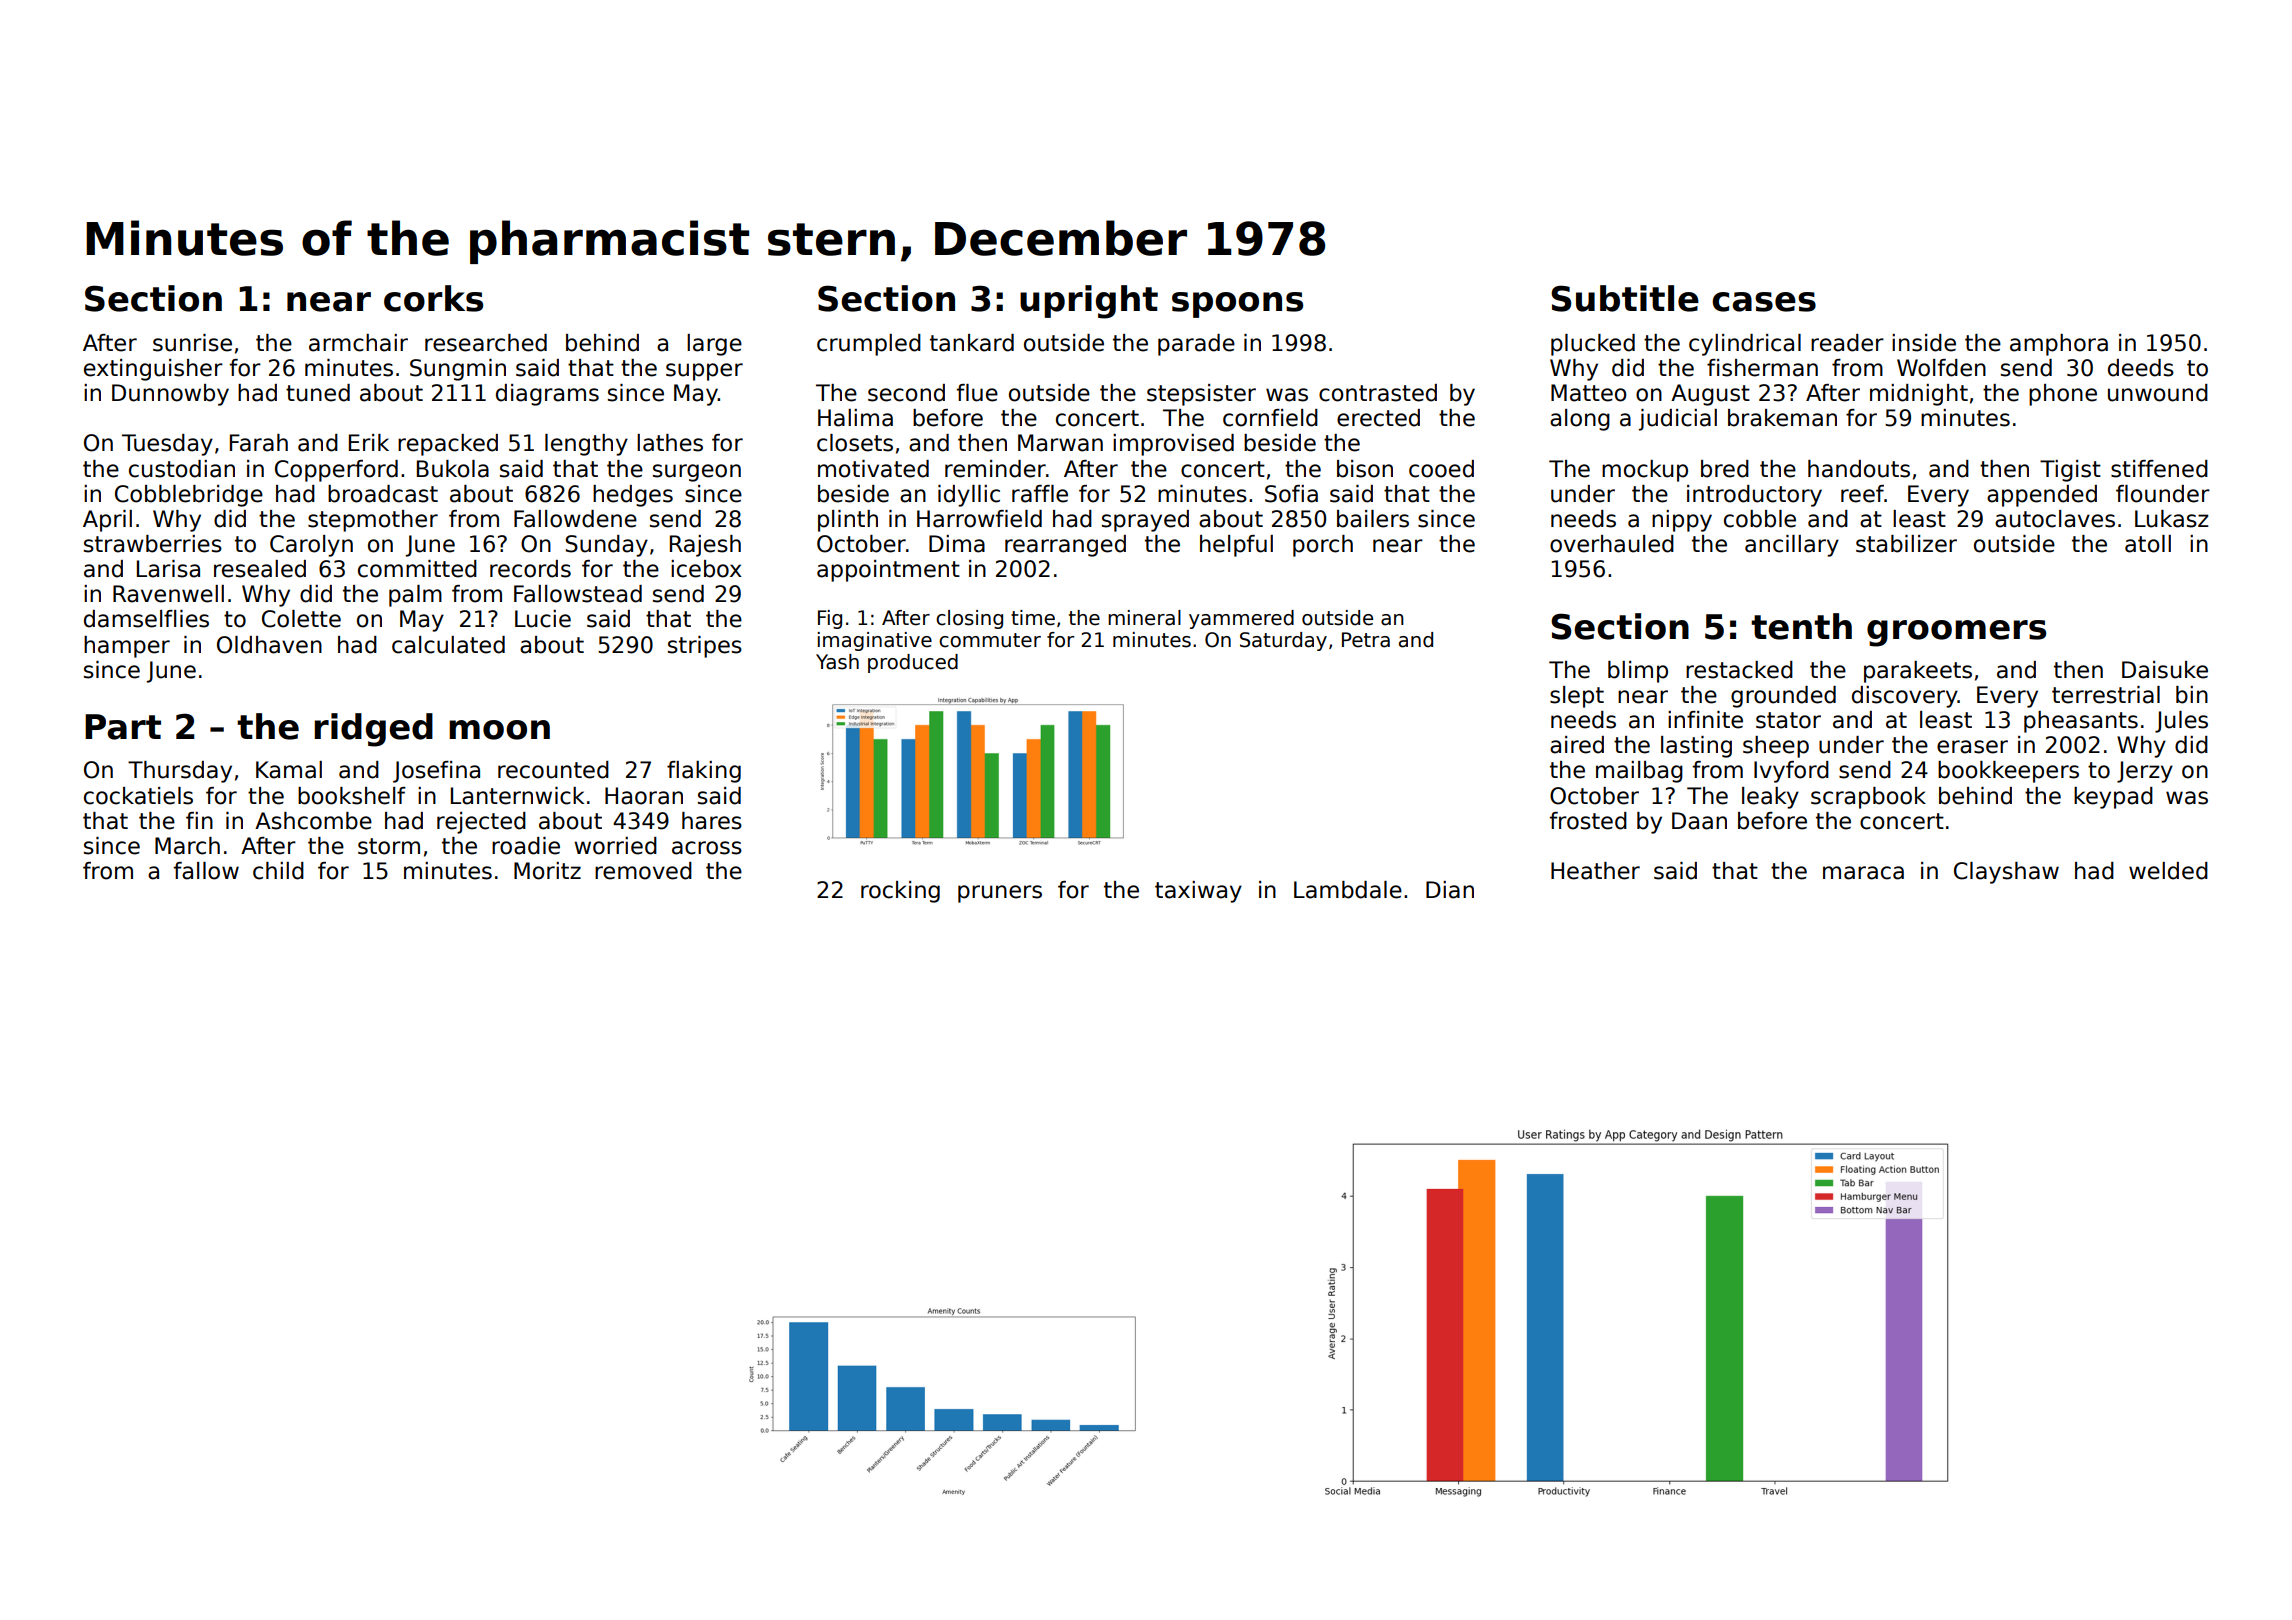 The image size is (2292, 1620). Describe the element at coordinates (1847, 343) in the image. I see `reader` at that location.
